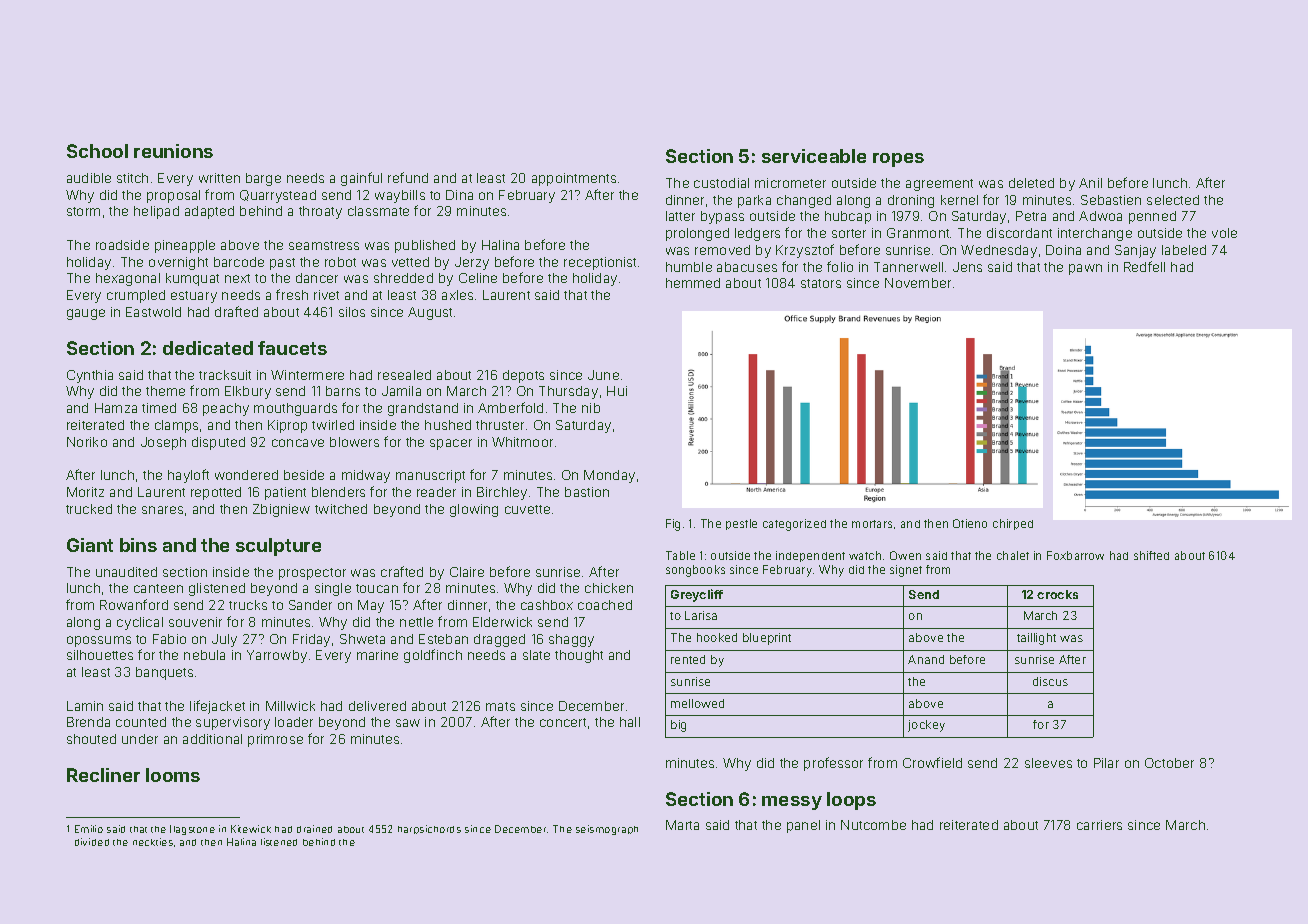 This screenshot has width=1308, height=924. What do you see at coordinates (689, 267) in the screenshot?
I see `humble` at bounding box center [689, 267].
